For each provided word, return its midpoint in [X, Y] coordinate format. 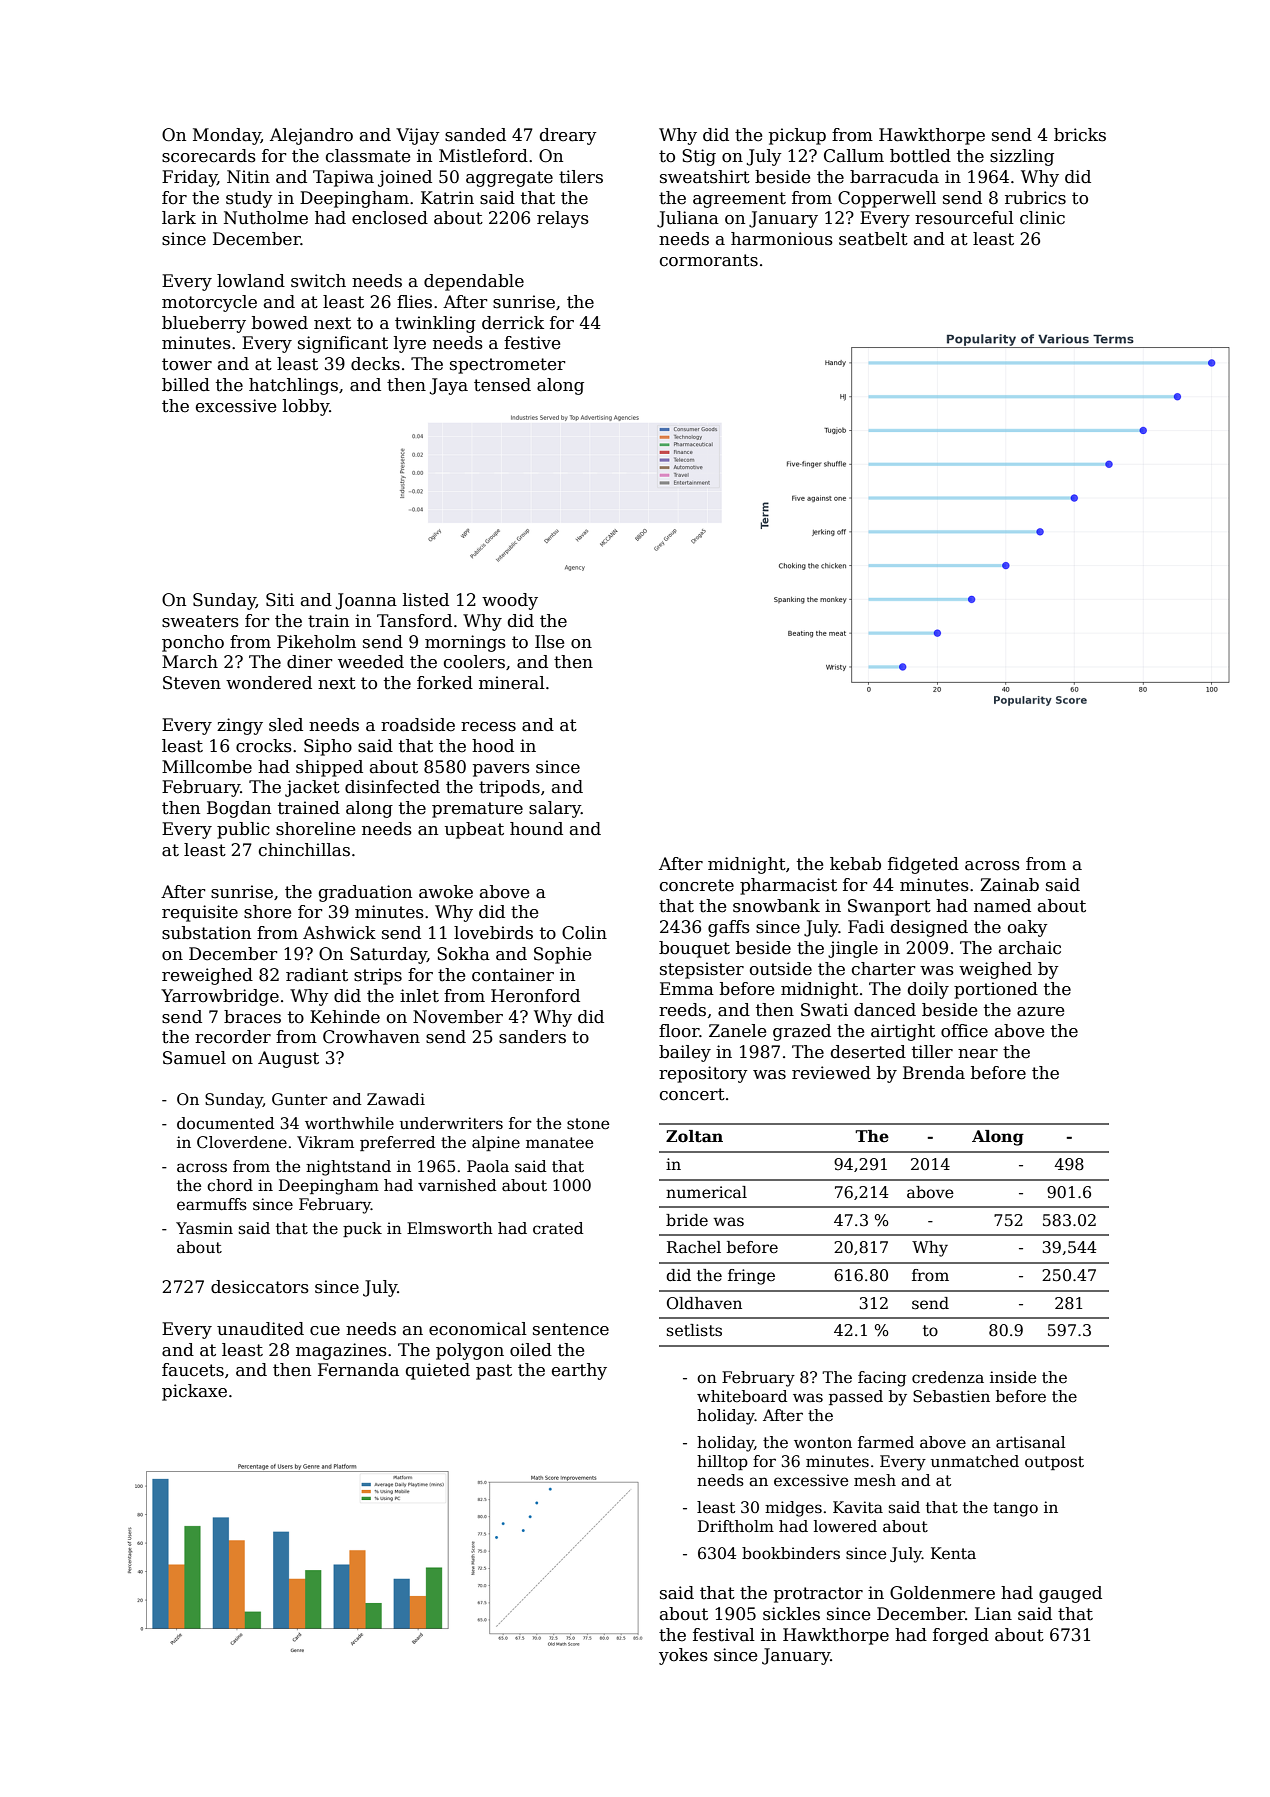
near [978, 1054]
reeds [682, 1010]
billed [186, 385]
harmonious [782, 239]
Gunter [300, 1099]
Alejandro [311, 136]
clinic [1042, 218]
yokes [683, 1656]
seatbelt [873, 239]
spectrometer [508, 366]
